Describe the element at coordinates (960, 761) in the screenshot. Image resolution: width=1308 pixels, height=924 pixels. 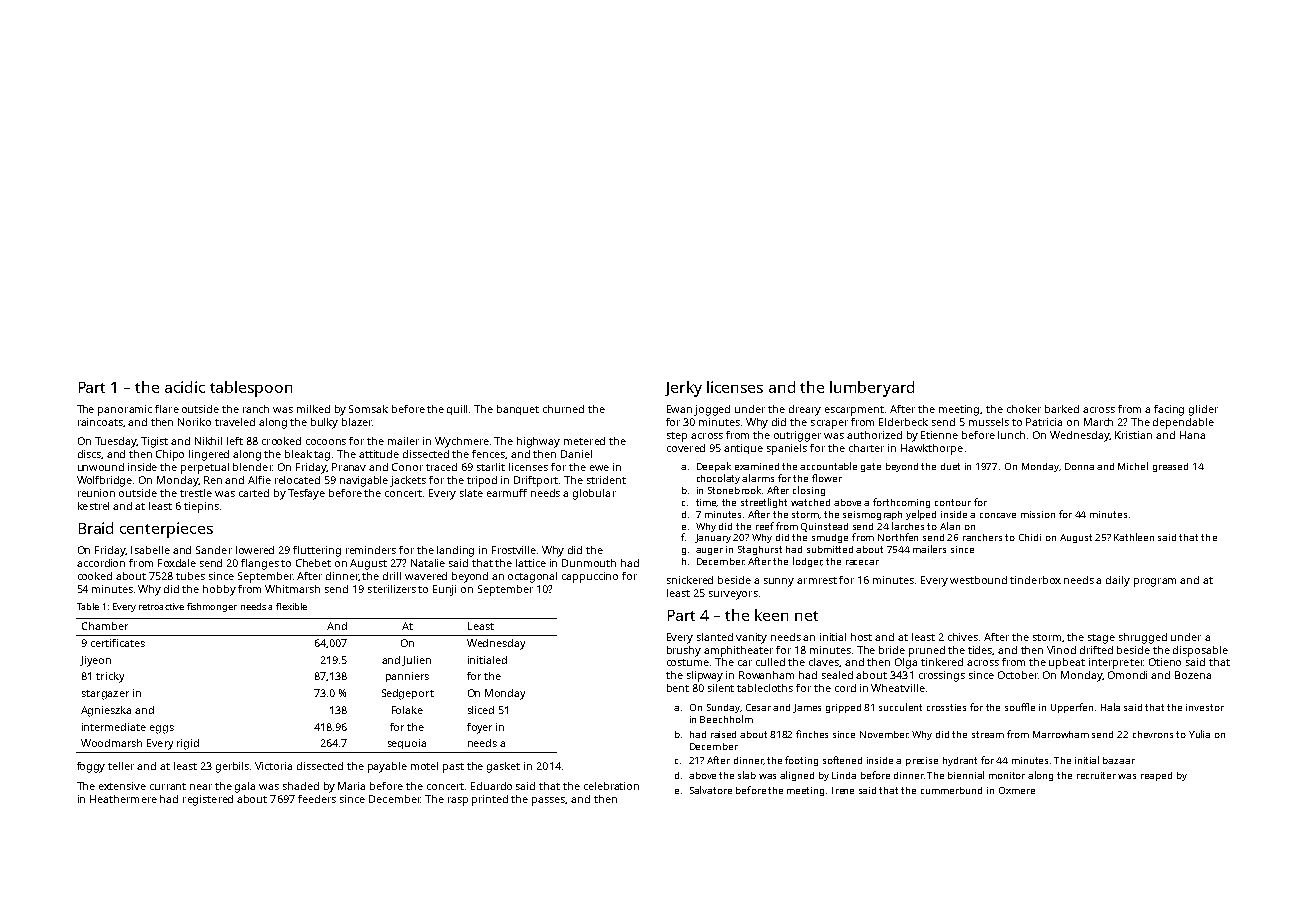
I see `hydrant` at that location.
